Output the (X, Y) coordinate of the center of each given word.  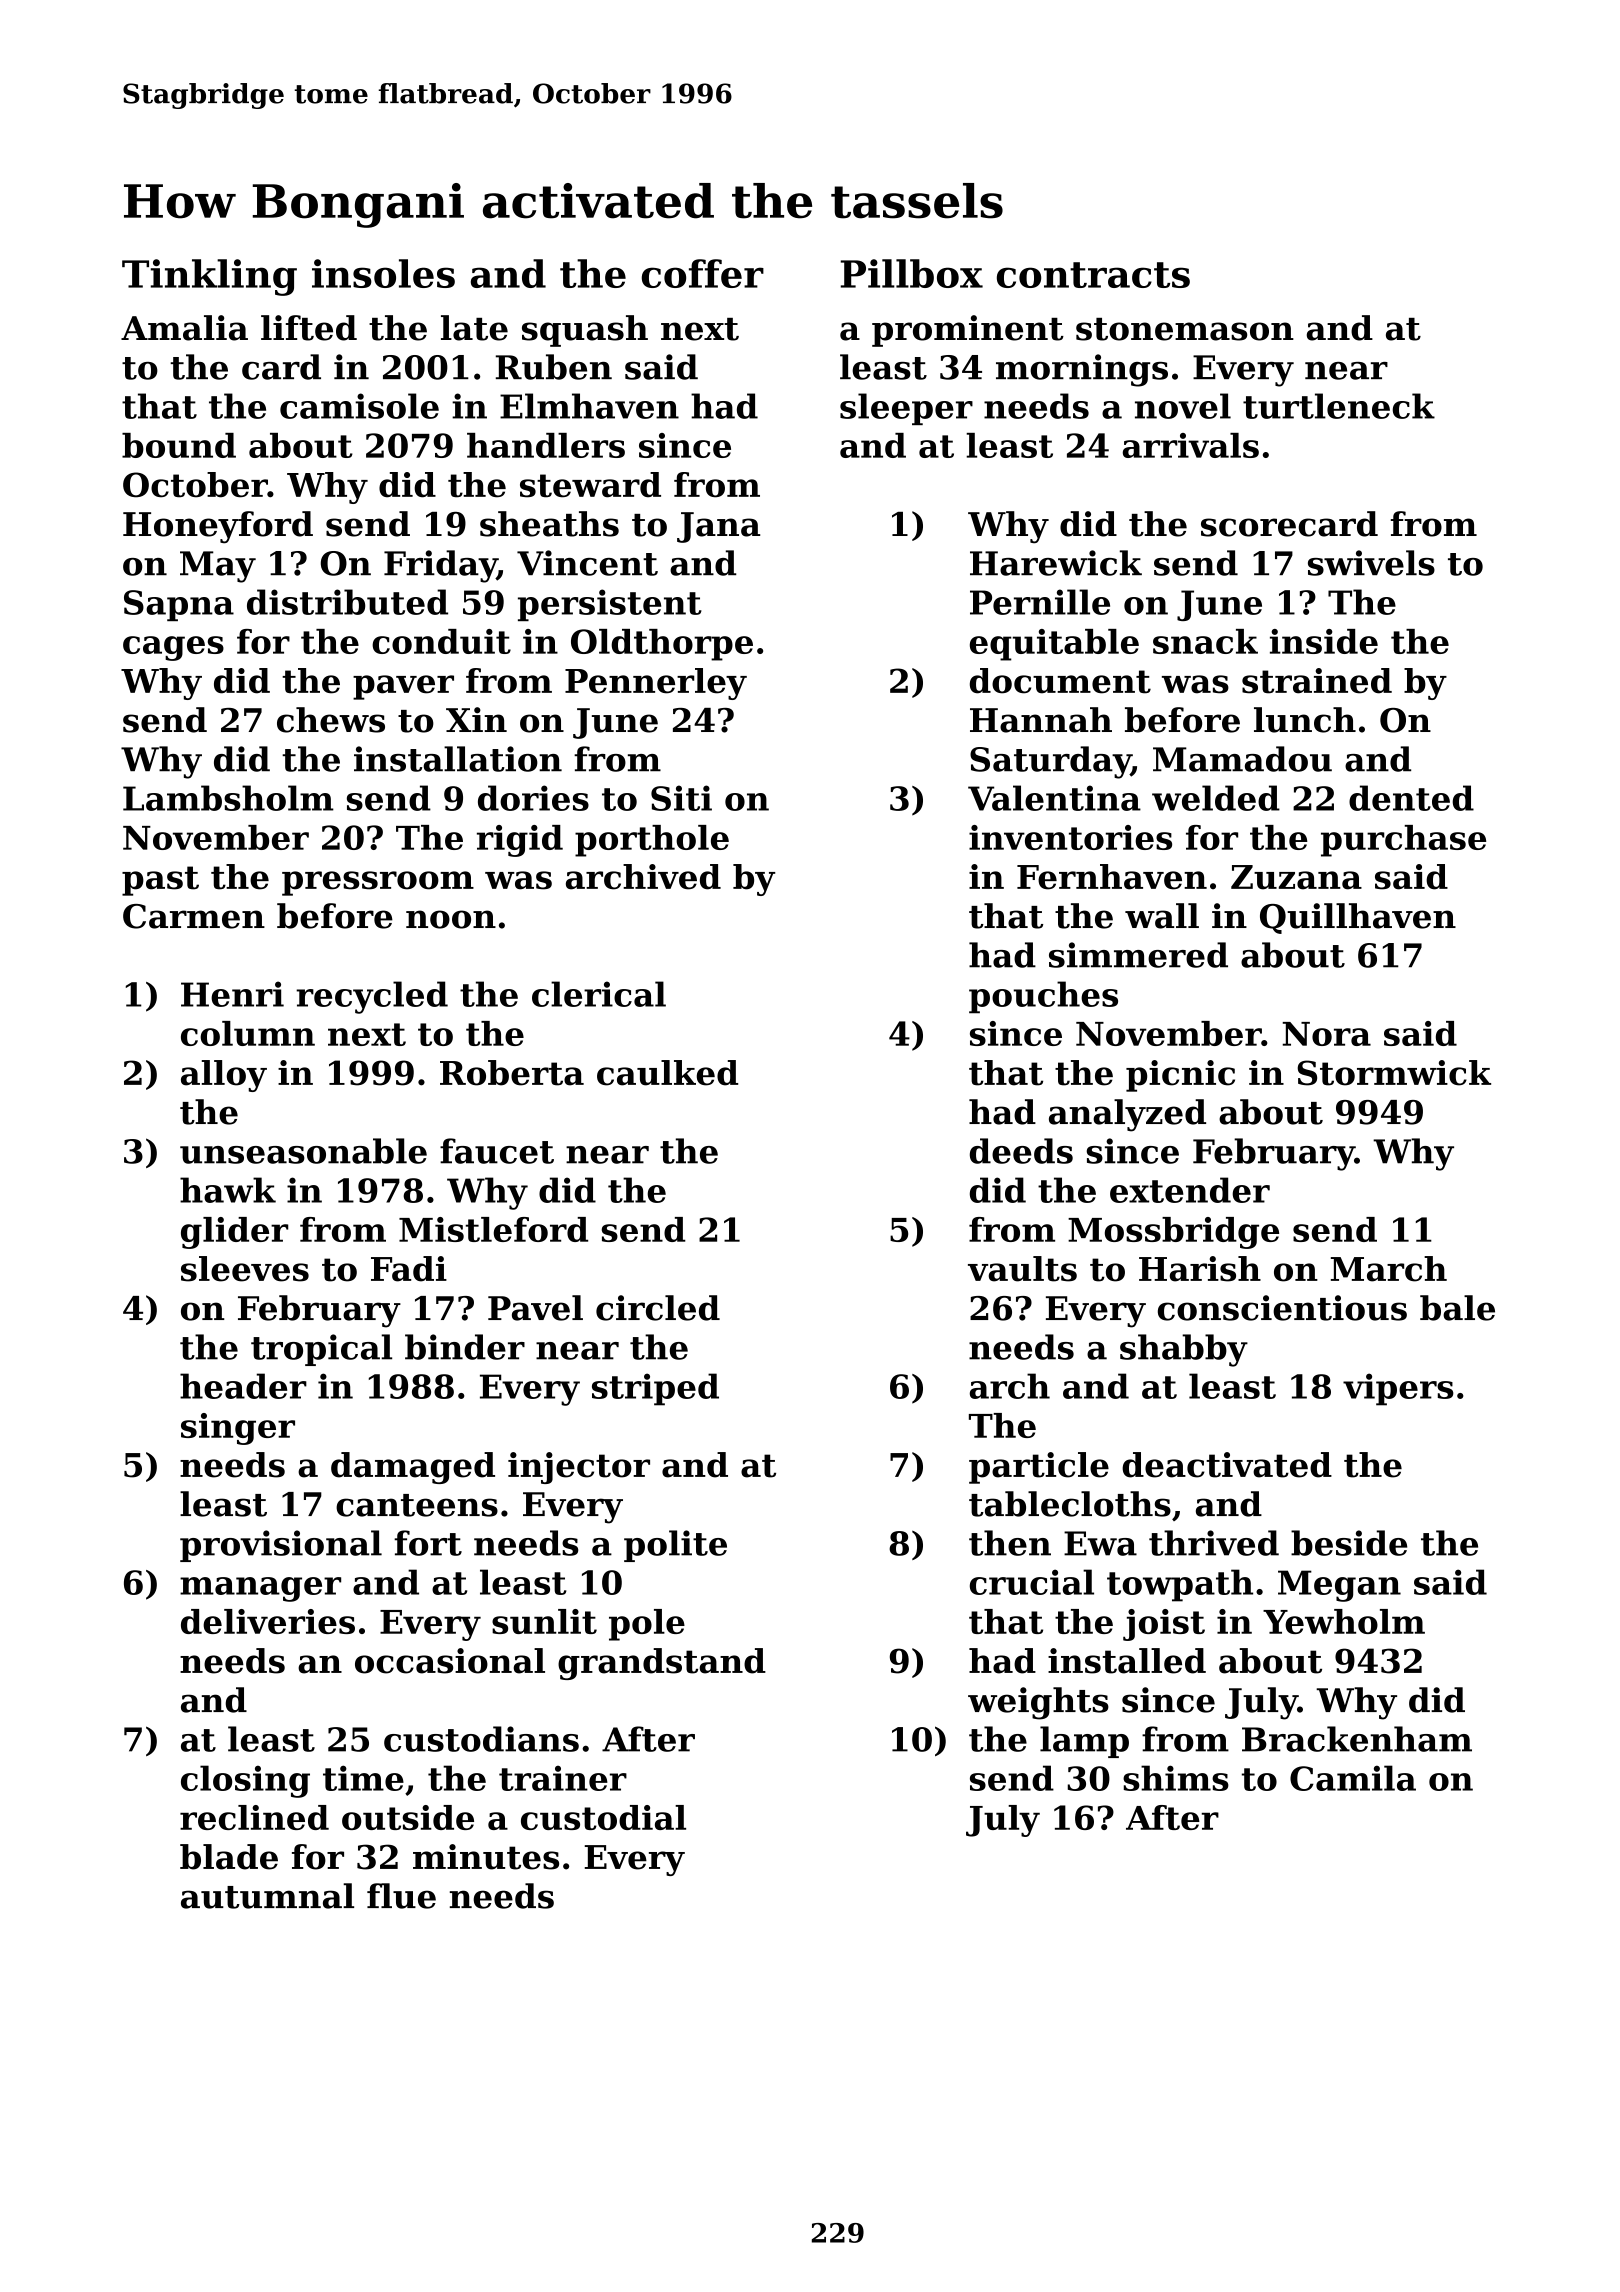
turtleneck (1339, 406)
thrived (1214, 1543)
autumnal (267, 1896)
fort (428, 1543)
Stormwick (1394, 1073)
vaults (1022, 1269)
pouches (1043, 997)
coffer (703, 273)
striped (655, 1389)
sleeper (906, 409)
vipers (1398, 1389)
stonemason (1185, 329)
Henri (232, 994)
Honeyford (218, 527)
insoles (383, 273)
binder (465, 1347)
